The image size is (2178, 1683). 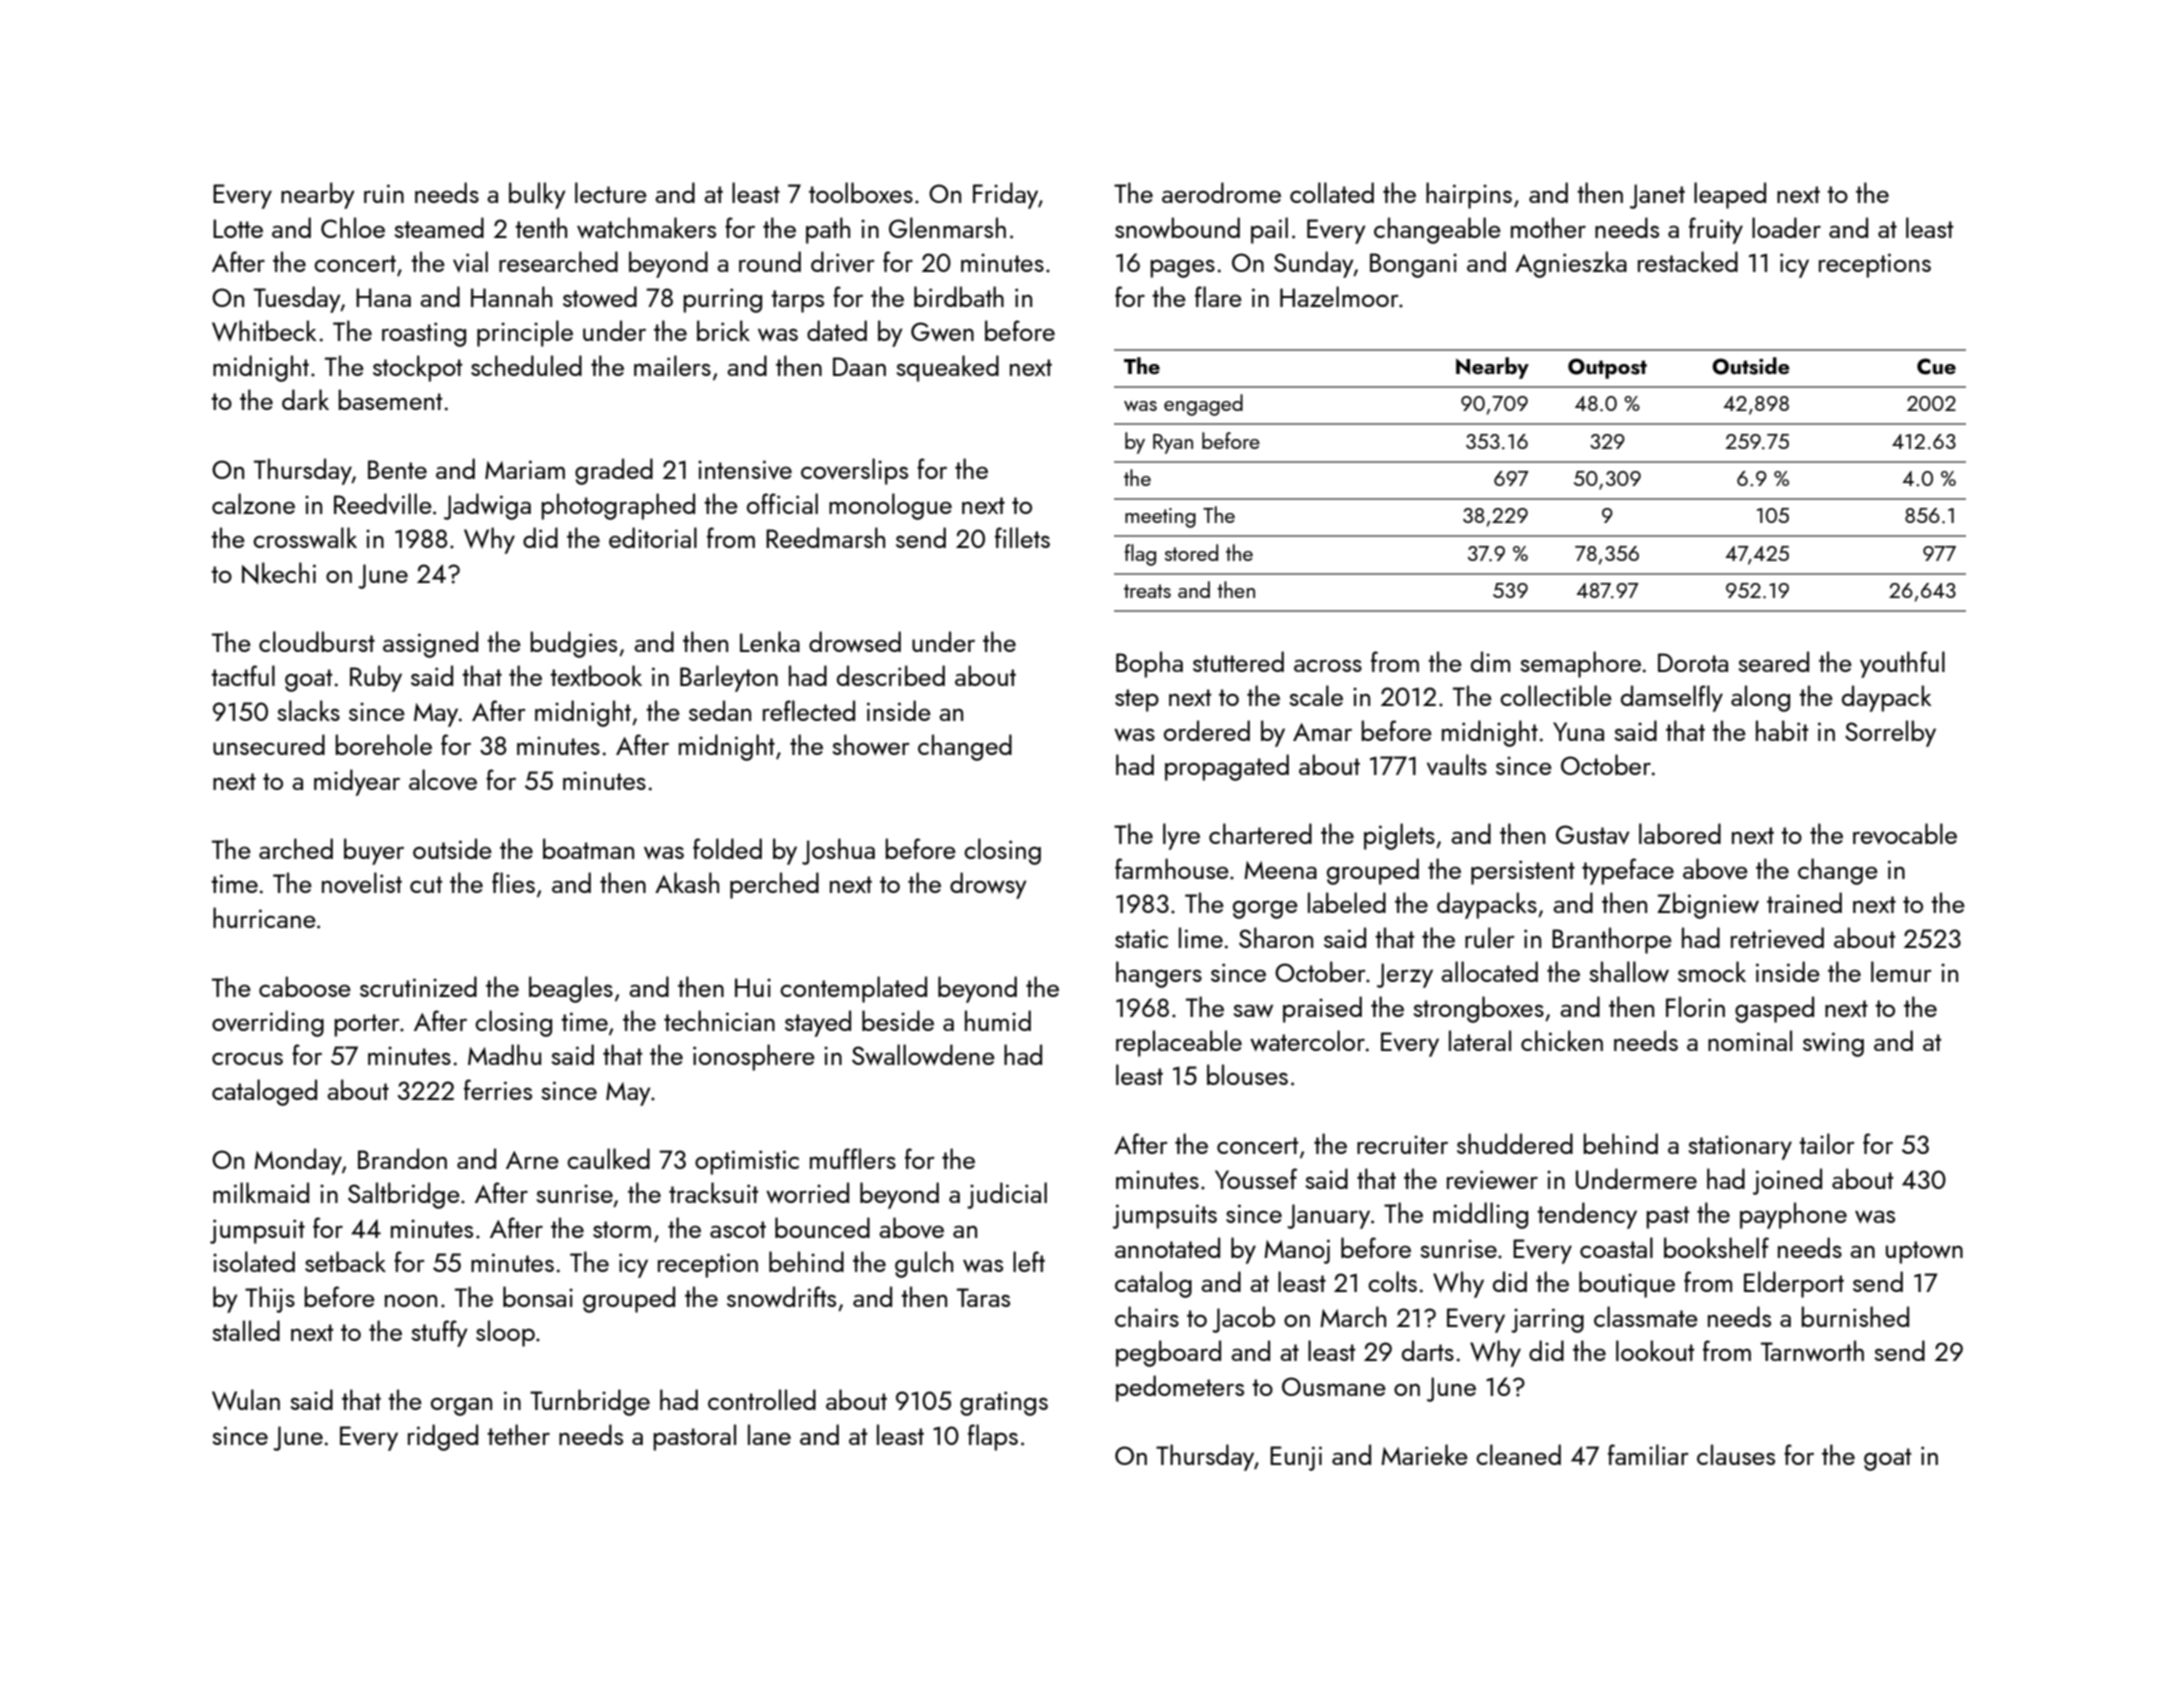 What do you see at coordinates (1221, 192) in the document?
I see `aerodrome` at bounding box center [1221, 192].
